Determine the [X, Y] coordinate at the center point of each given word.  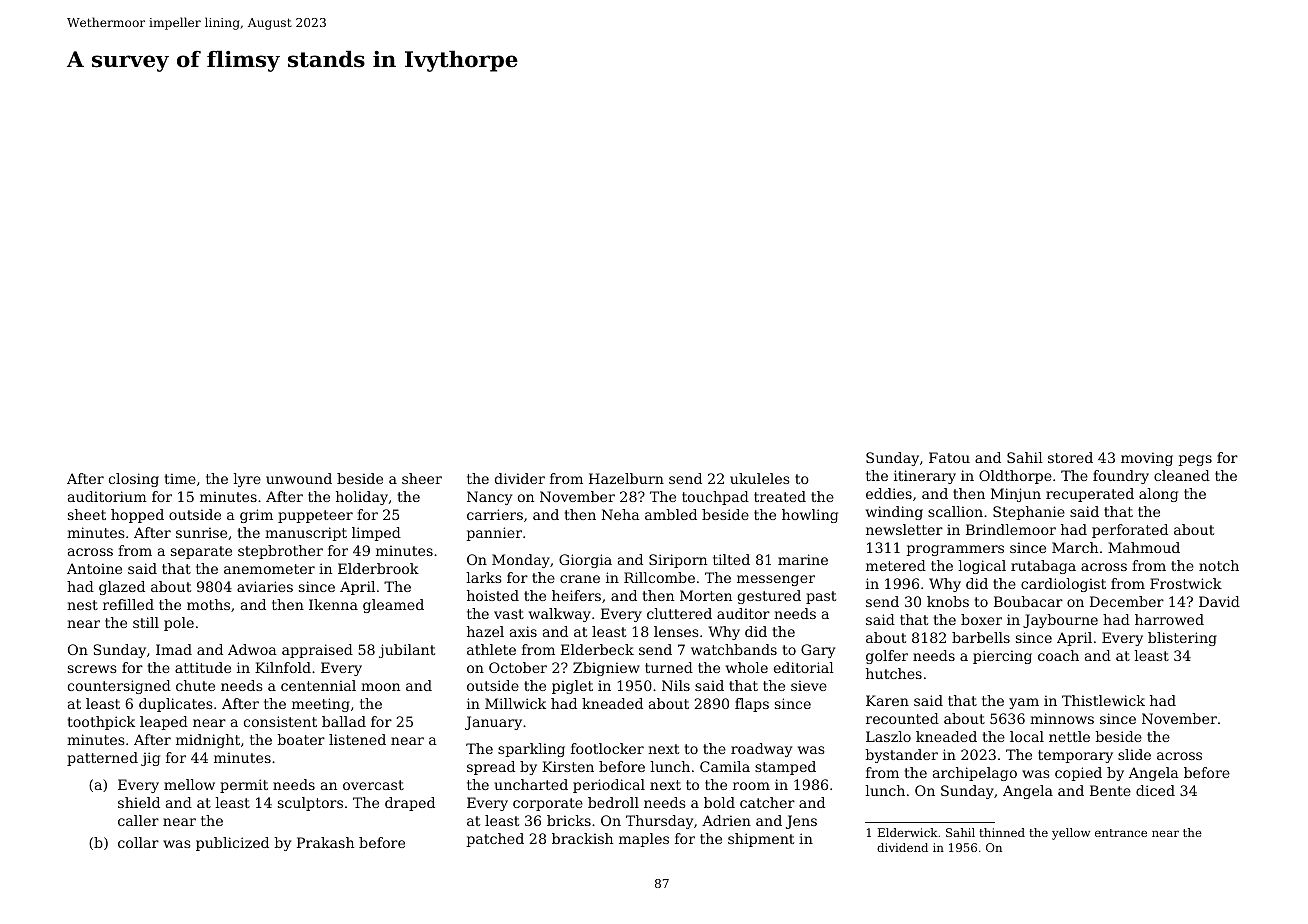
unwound [299, 478]
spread [491, 768]
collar [138, 842]
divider [520, 478]
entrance [1121, 833]
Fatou [949, 457]
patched [495, 840]
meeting [321, 705]
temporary [1075, 756]
